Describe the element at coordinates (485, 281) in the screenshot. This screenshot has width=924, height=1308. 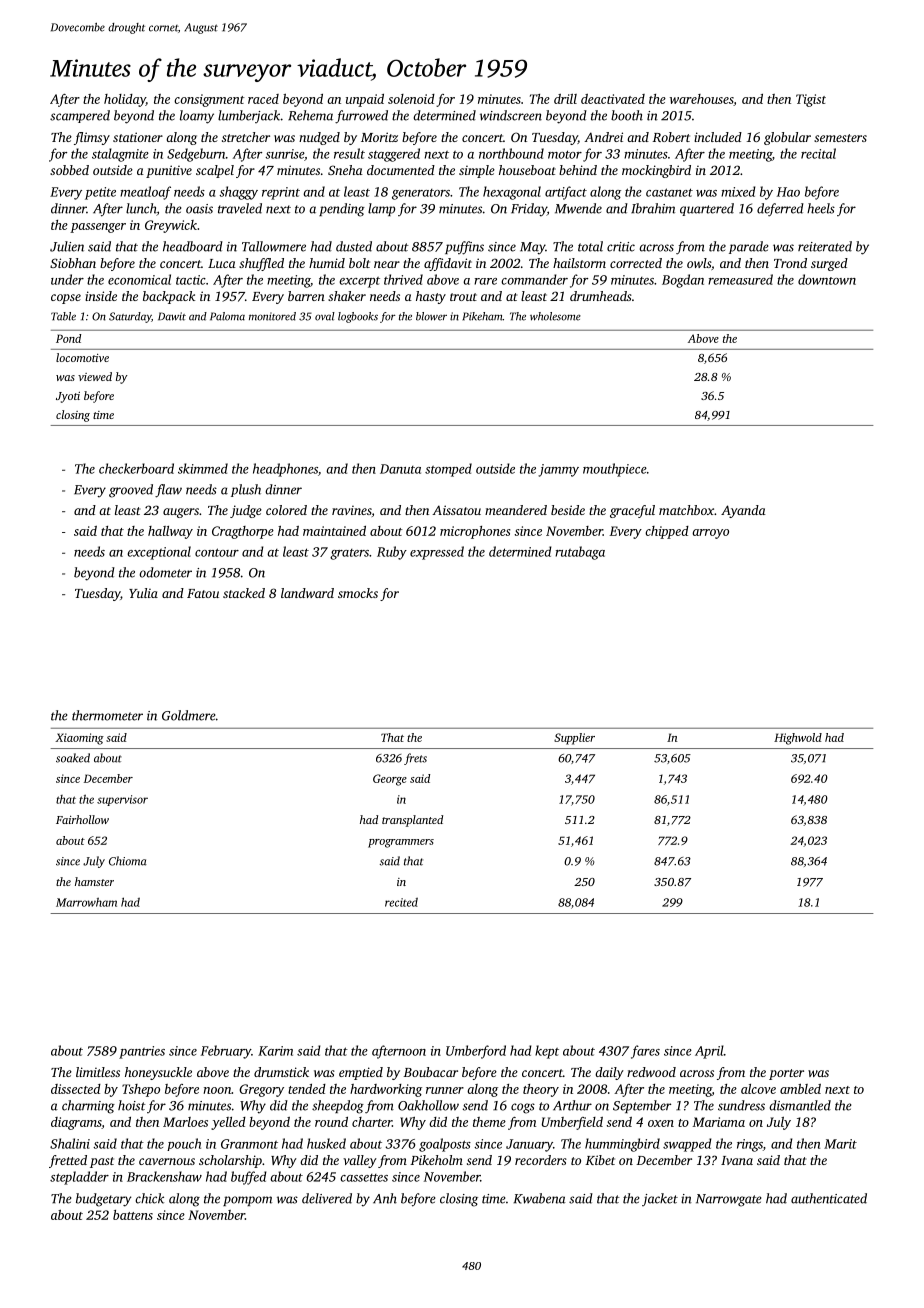
I see `rare` at that location.
